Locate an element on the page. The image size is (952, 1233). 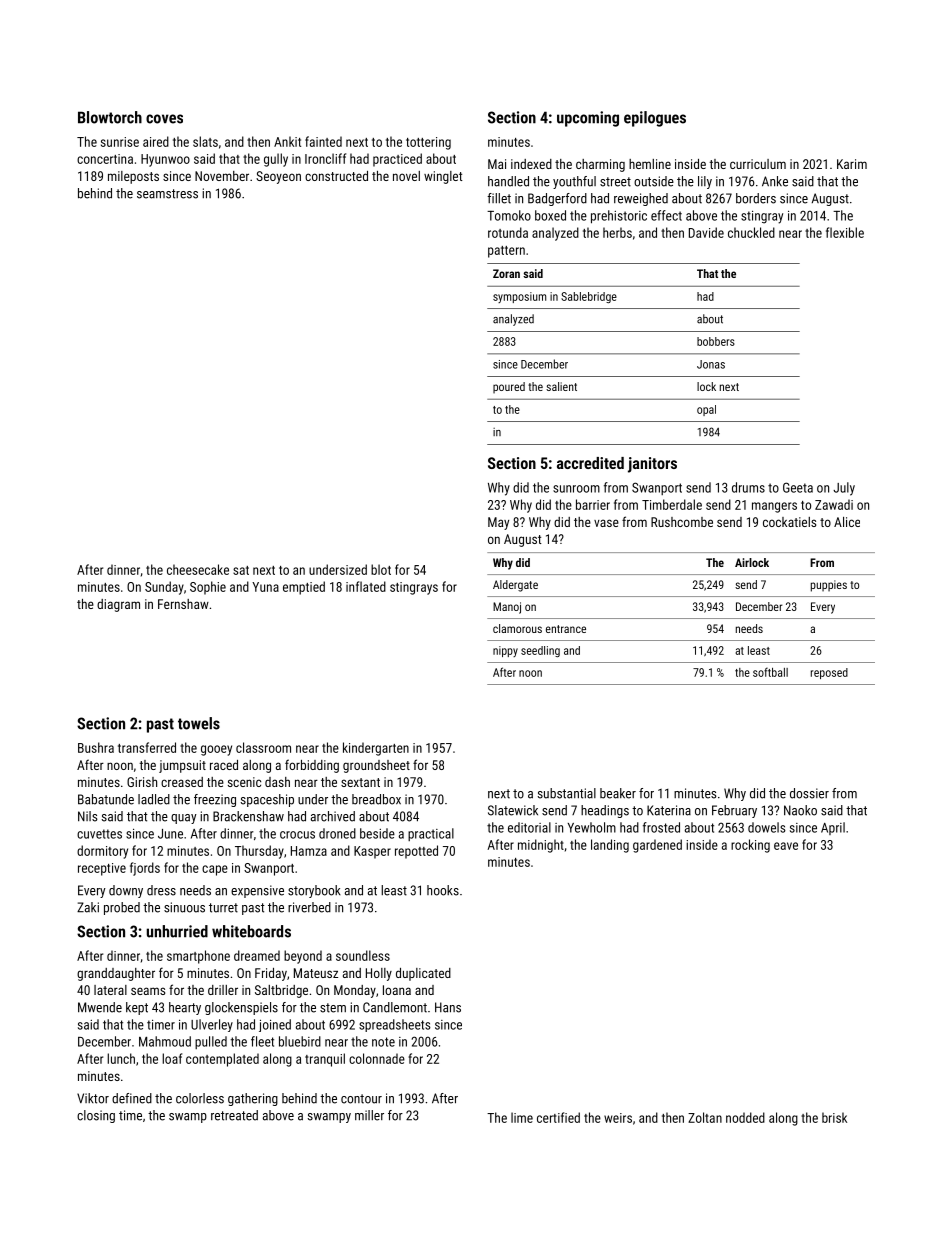
rocking is located at coordinates (750, 846).
